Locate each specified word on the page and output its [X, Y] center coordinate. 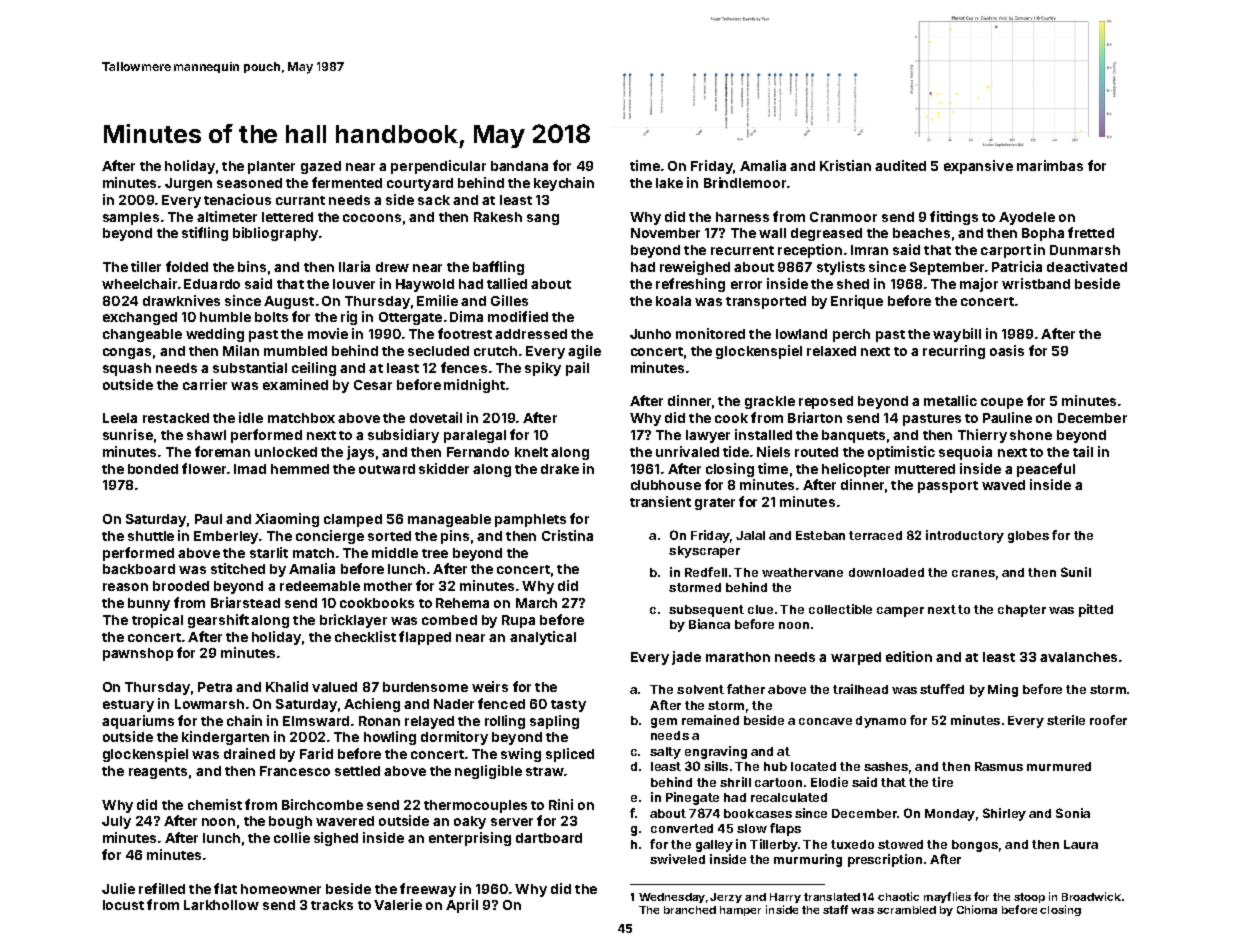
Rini [561, 804]
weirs [490, 686]
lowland [801, 334]
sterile [1066, 720]
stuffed [942, 689]
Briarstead [245, 602]
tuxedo [852, 844]
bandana [519, 166]
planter [271, 167]
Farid [316, 753]
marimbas [1050, 165]
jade [686, 658]
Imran [869, 250]
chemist [215, 804]
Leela [120, 418]
